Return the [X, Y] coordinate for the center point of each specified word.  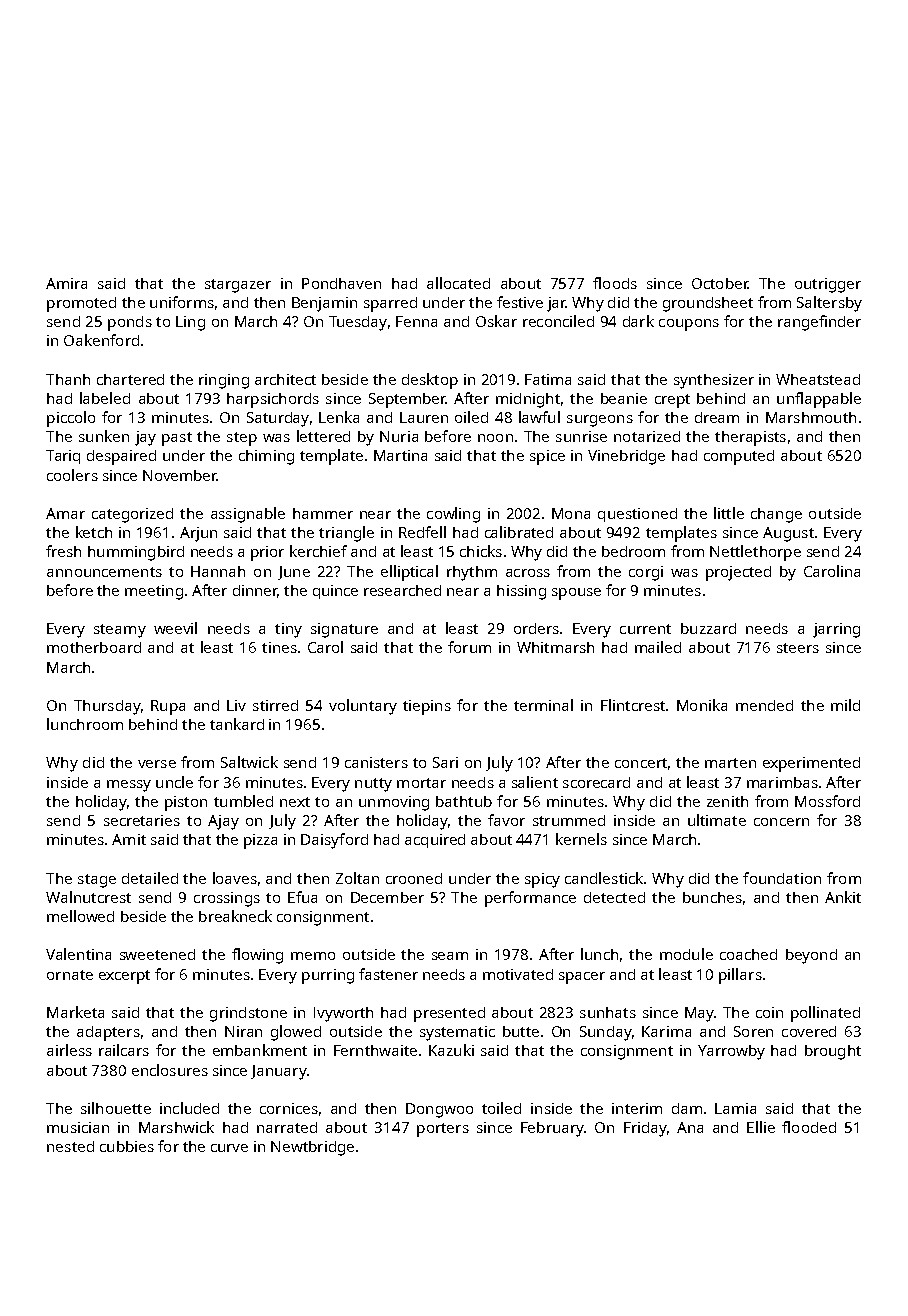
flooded [809, 1127]
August [788, 534]
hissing [521, 592]
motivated [518, 974]
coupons [689, 325]
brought [833, 1052]
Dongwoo [439, 1110]
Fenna [416, 321]
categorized [132, 515]
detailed [150, 878]
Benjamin [324, 304]
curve [229, 1148]
